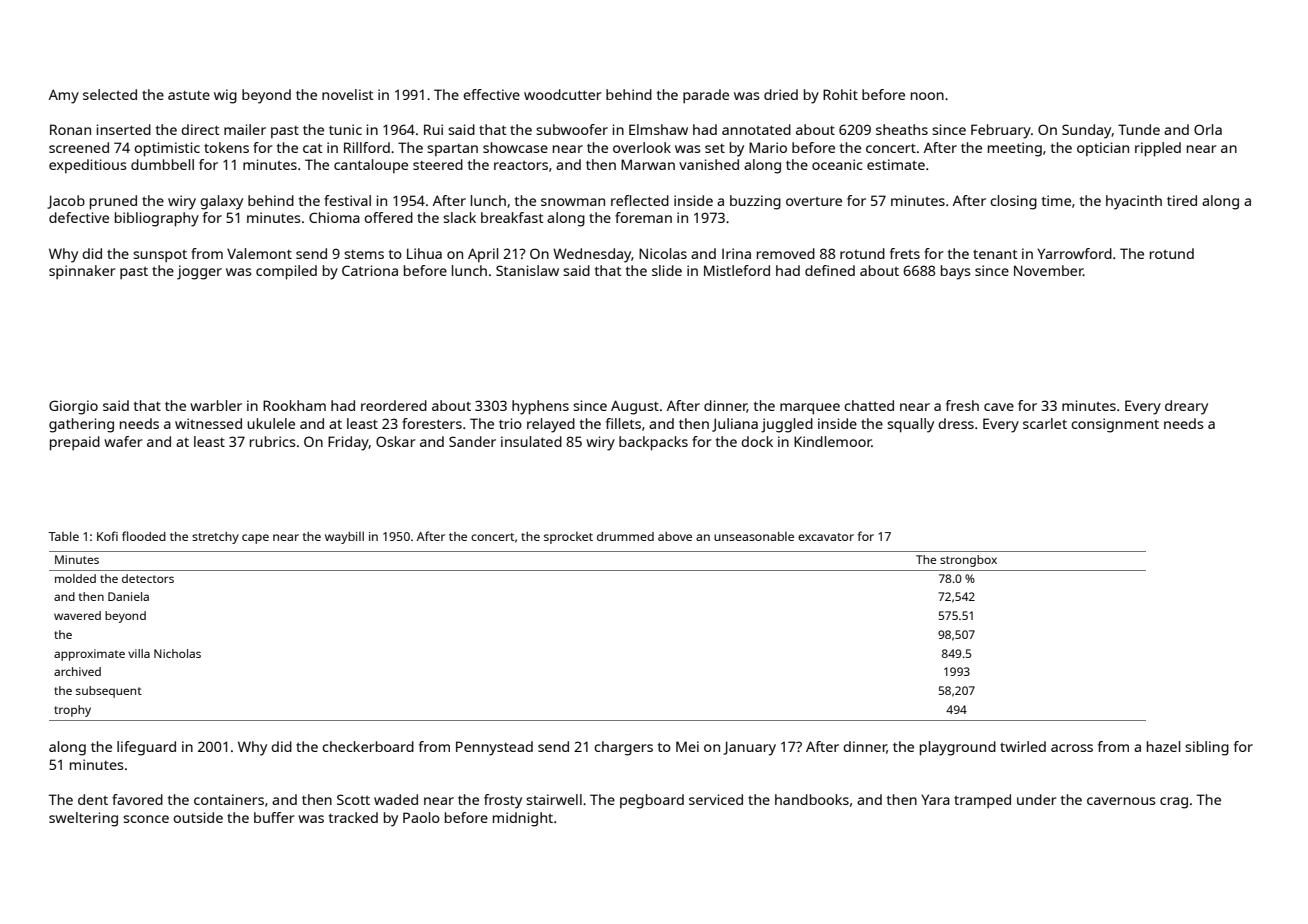  Describe the element at coordinates (199, 272) in the image. I see `jogger` at that location.
